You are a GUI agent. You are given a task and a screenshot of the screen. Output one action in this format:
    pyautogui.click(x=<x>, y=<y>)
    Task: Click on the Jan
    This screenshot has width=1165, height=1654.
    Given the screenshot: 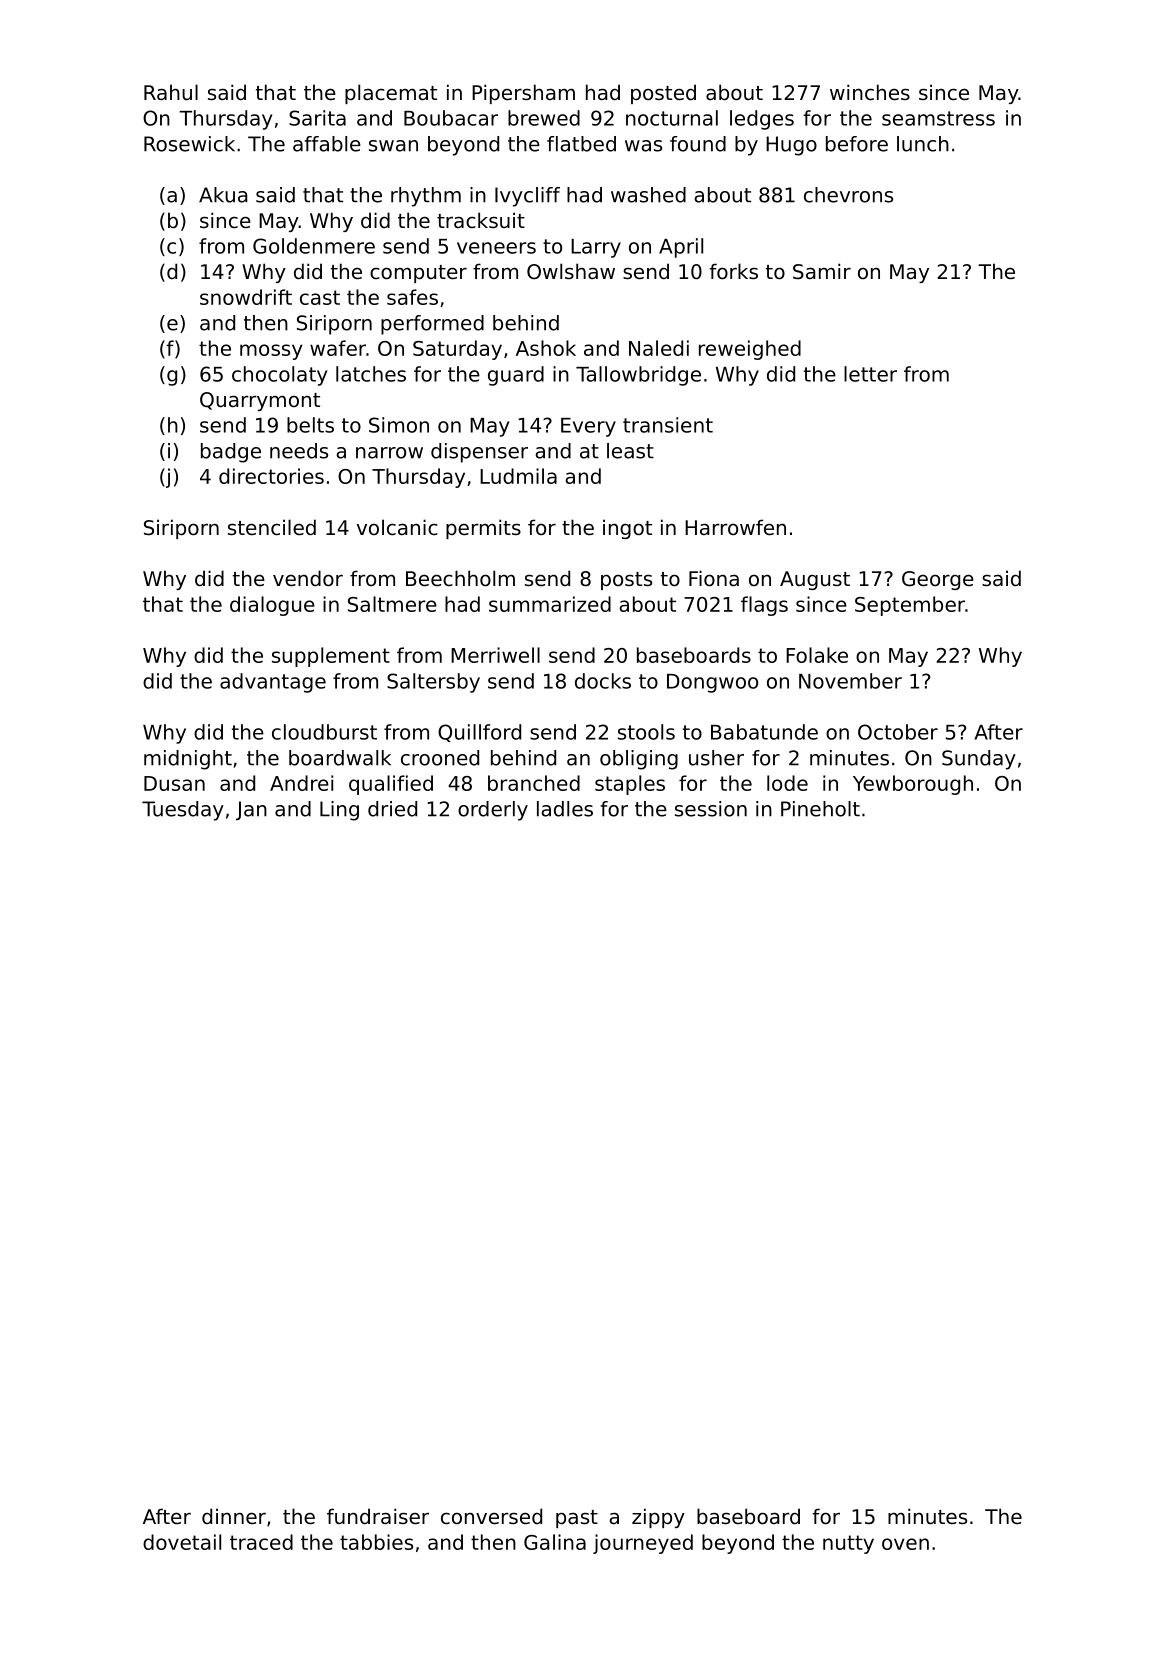 What is the action you would take?
    pyautogui.click(x=251, y=811)
